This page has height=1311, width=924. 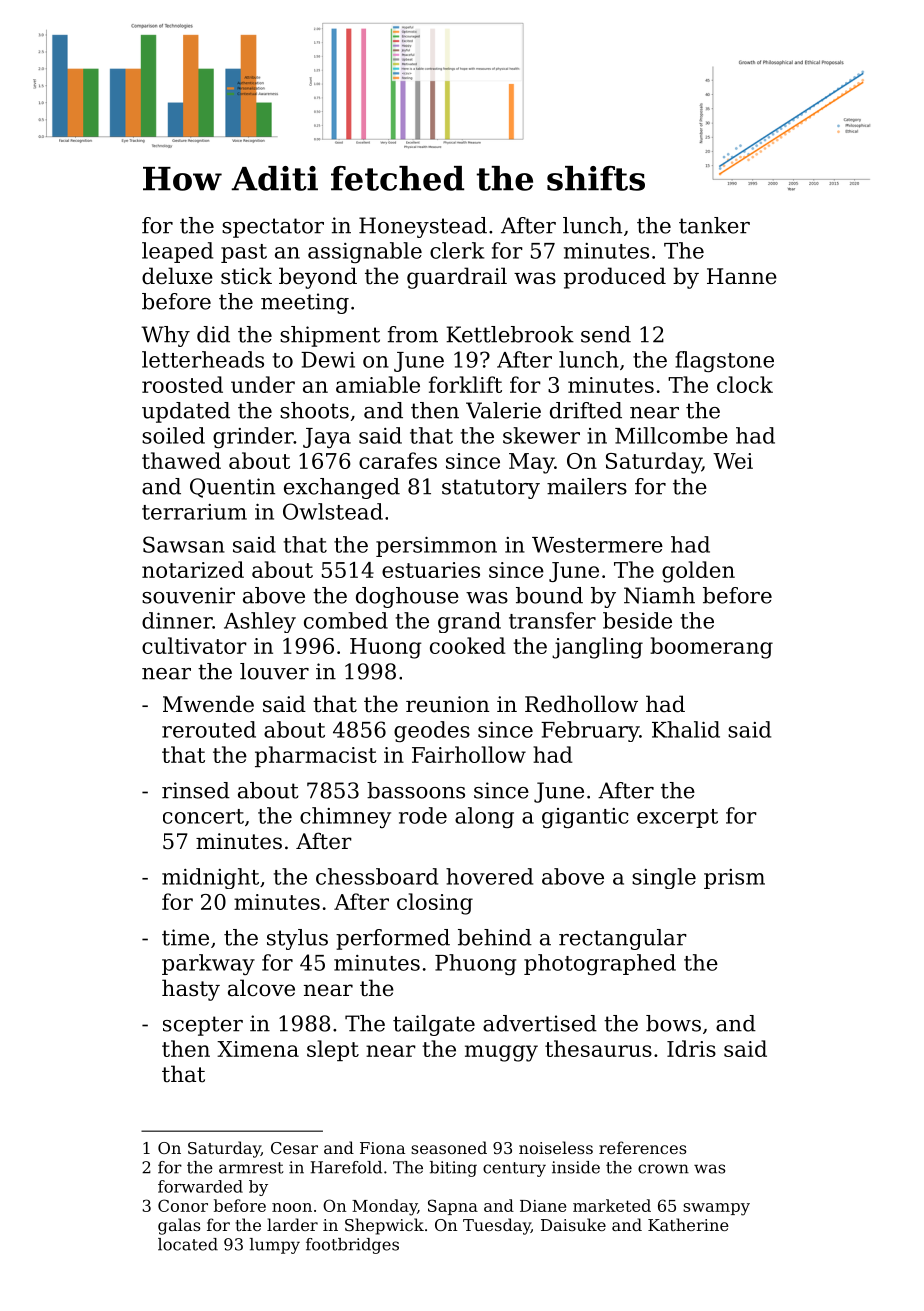 What do you see at coordinates (188, 1244) in the page?
I see `located` at bounding box center [188, 1244].
